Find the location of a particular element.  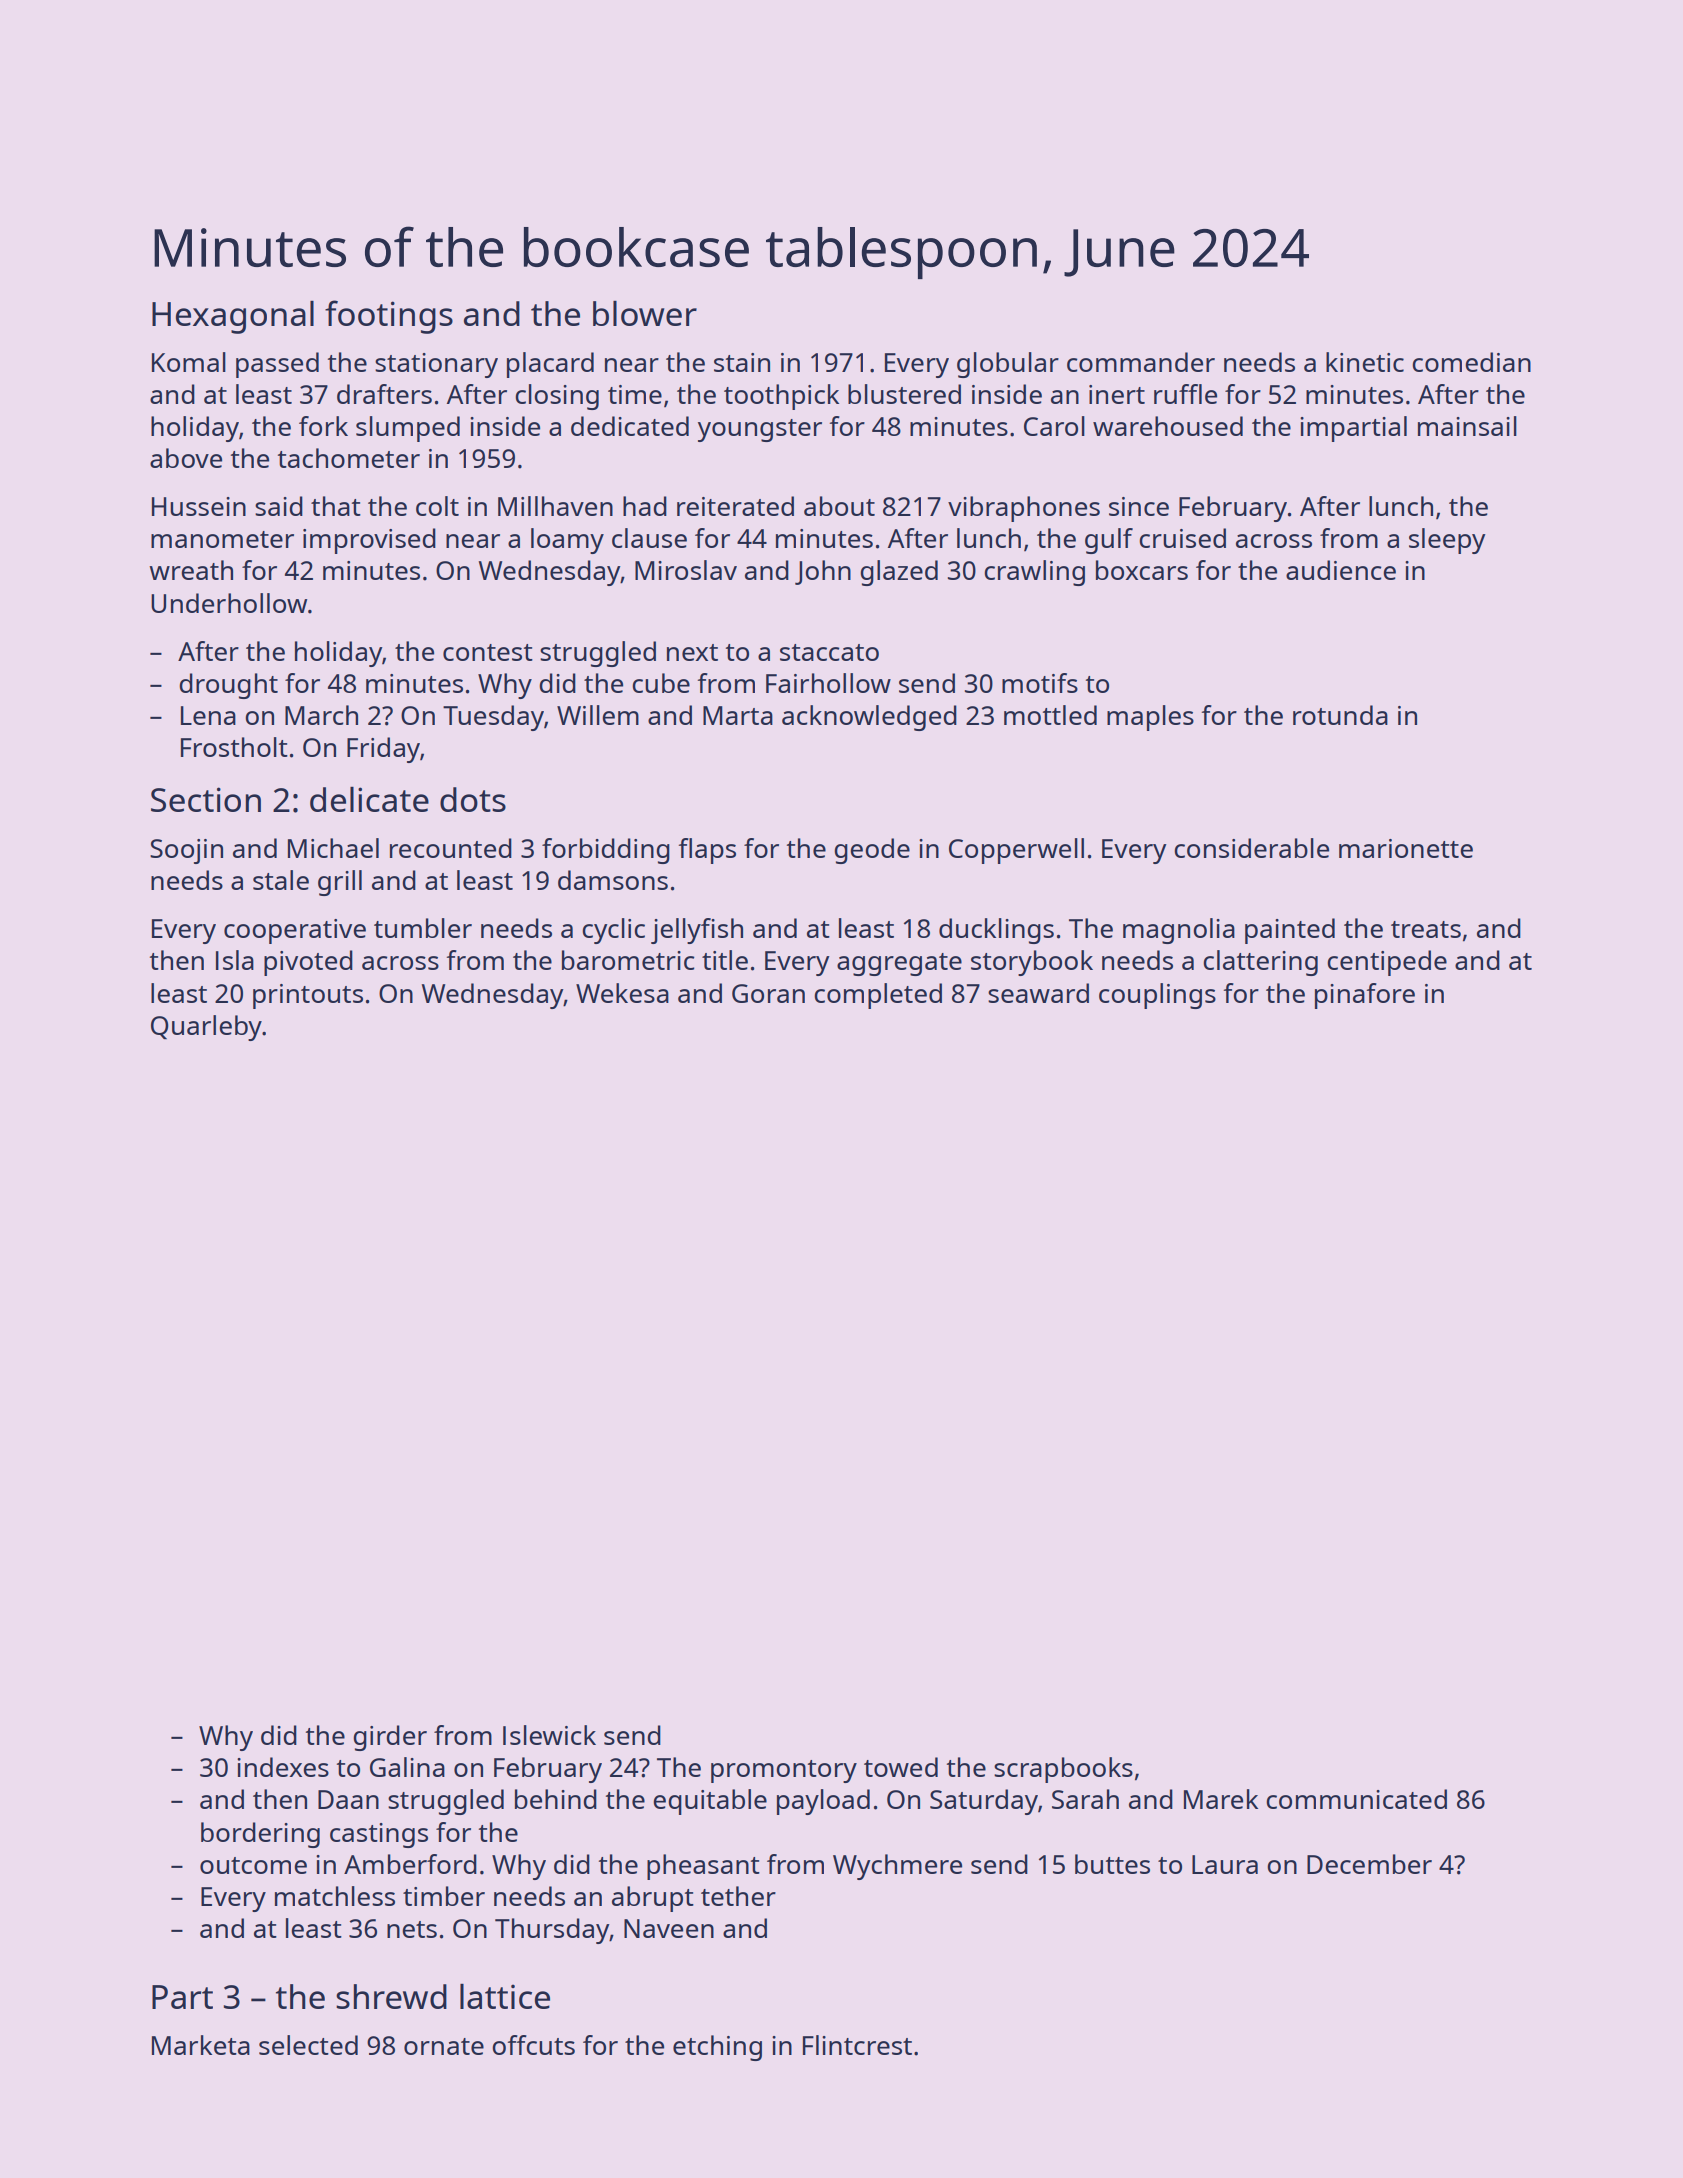

communicated is located at coordinates (1356, 1799).
